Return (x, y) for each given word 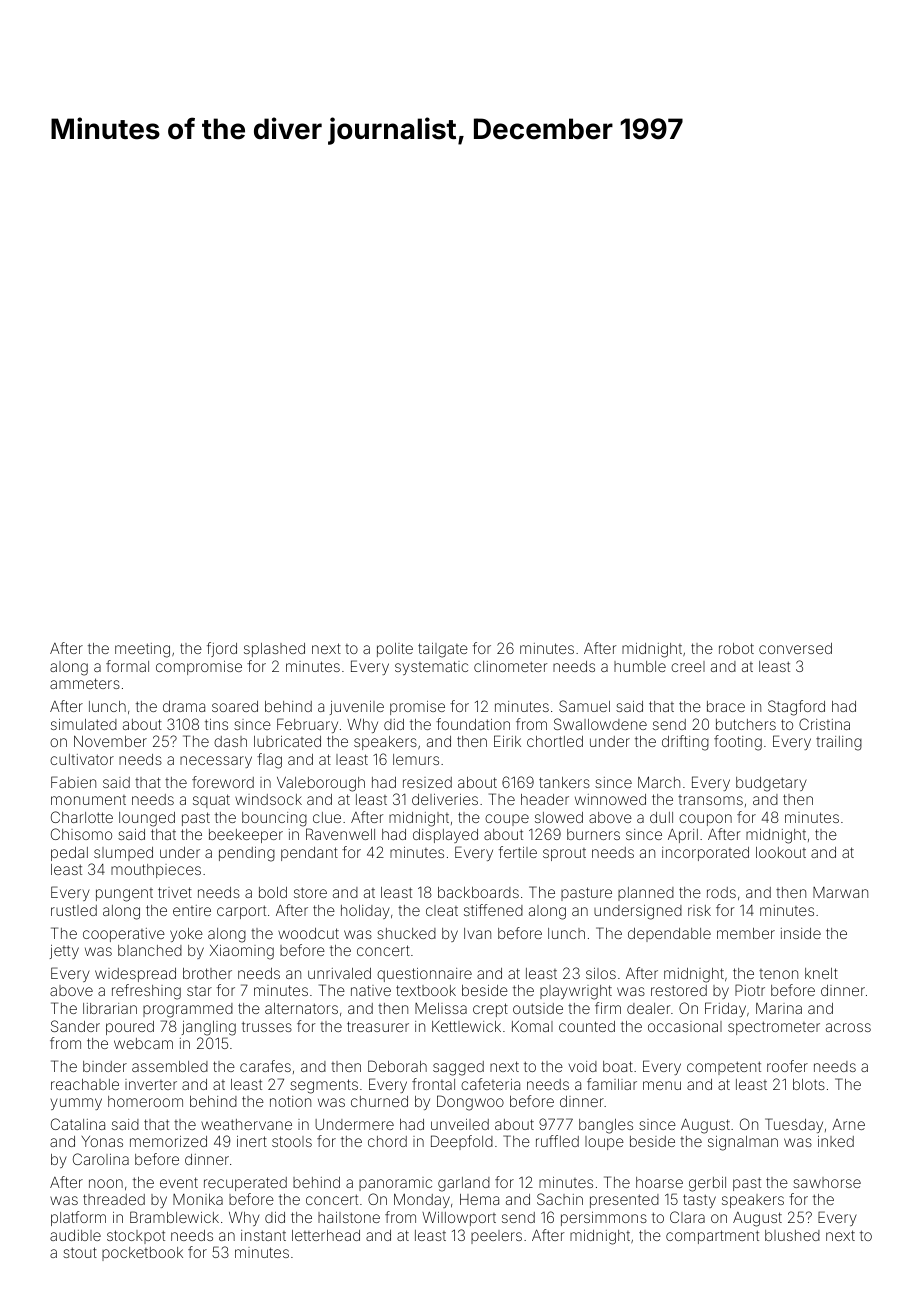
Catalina (78, 1124)
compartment (712, 1237)
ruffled (557, 1141)
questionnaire (424, 975)
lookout (781, 852)
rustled (74, 910)
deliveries (445, 799)
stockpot (136, 1237)
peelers (496, 1237)
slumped (123, 854)
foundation (473, 724)
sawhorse (827, 1182)
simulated (84, 724)
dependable (669, 935)
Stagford (796, 708)
